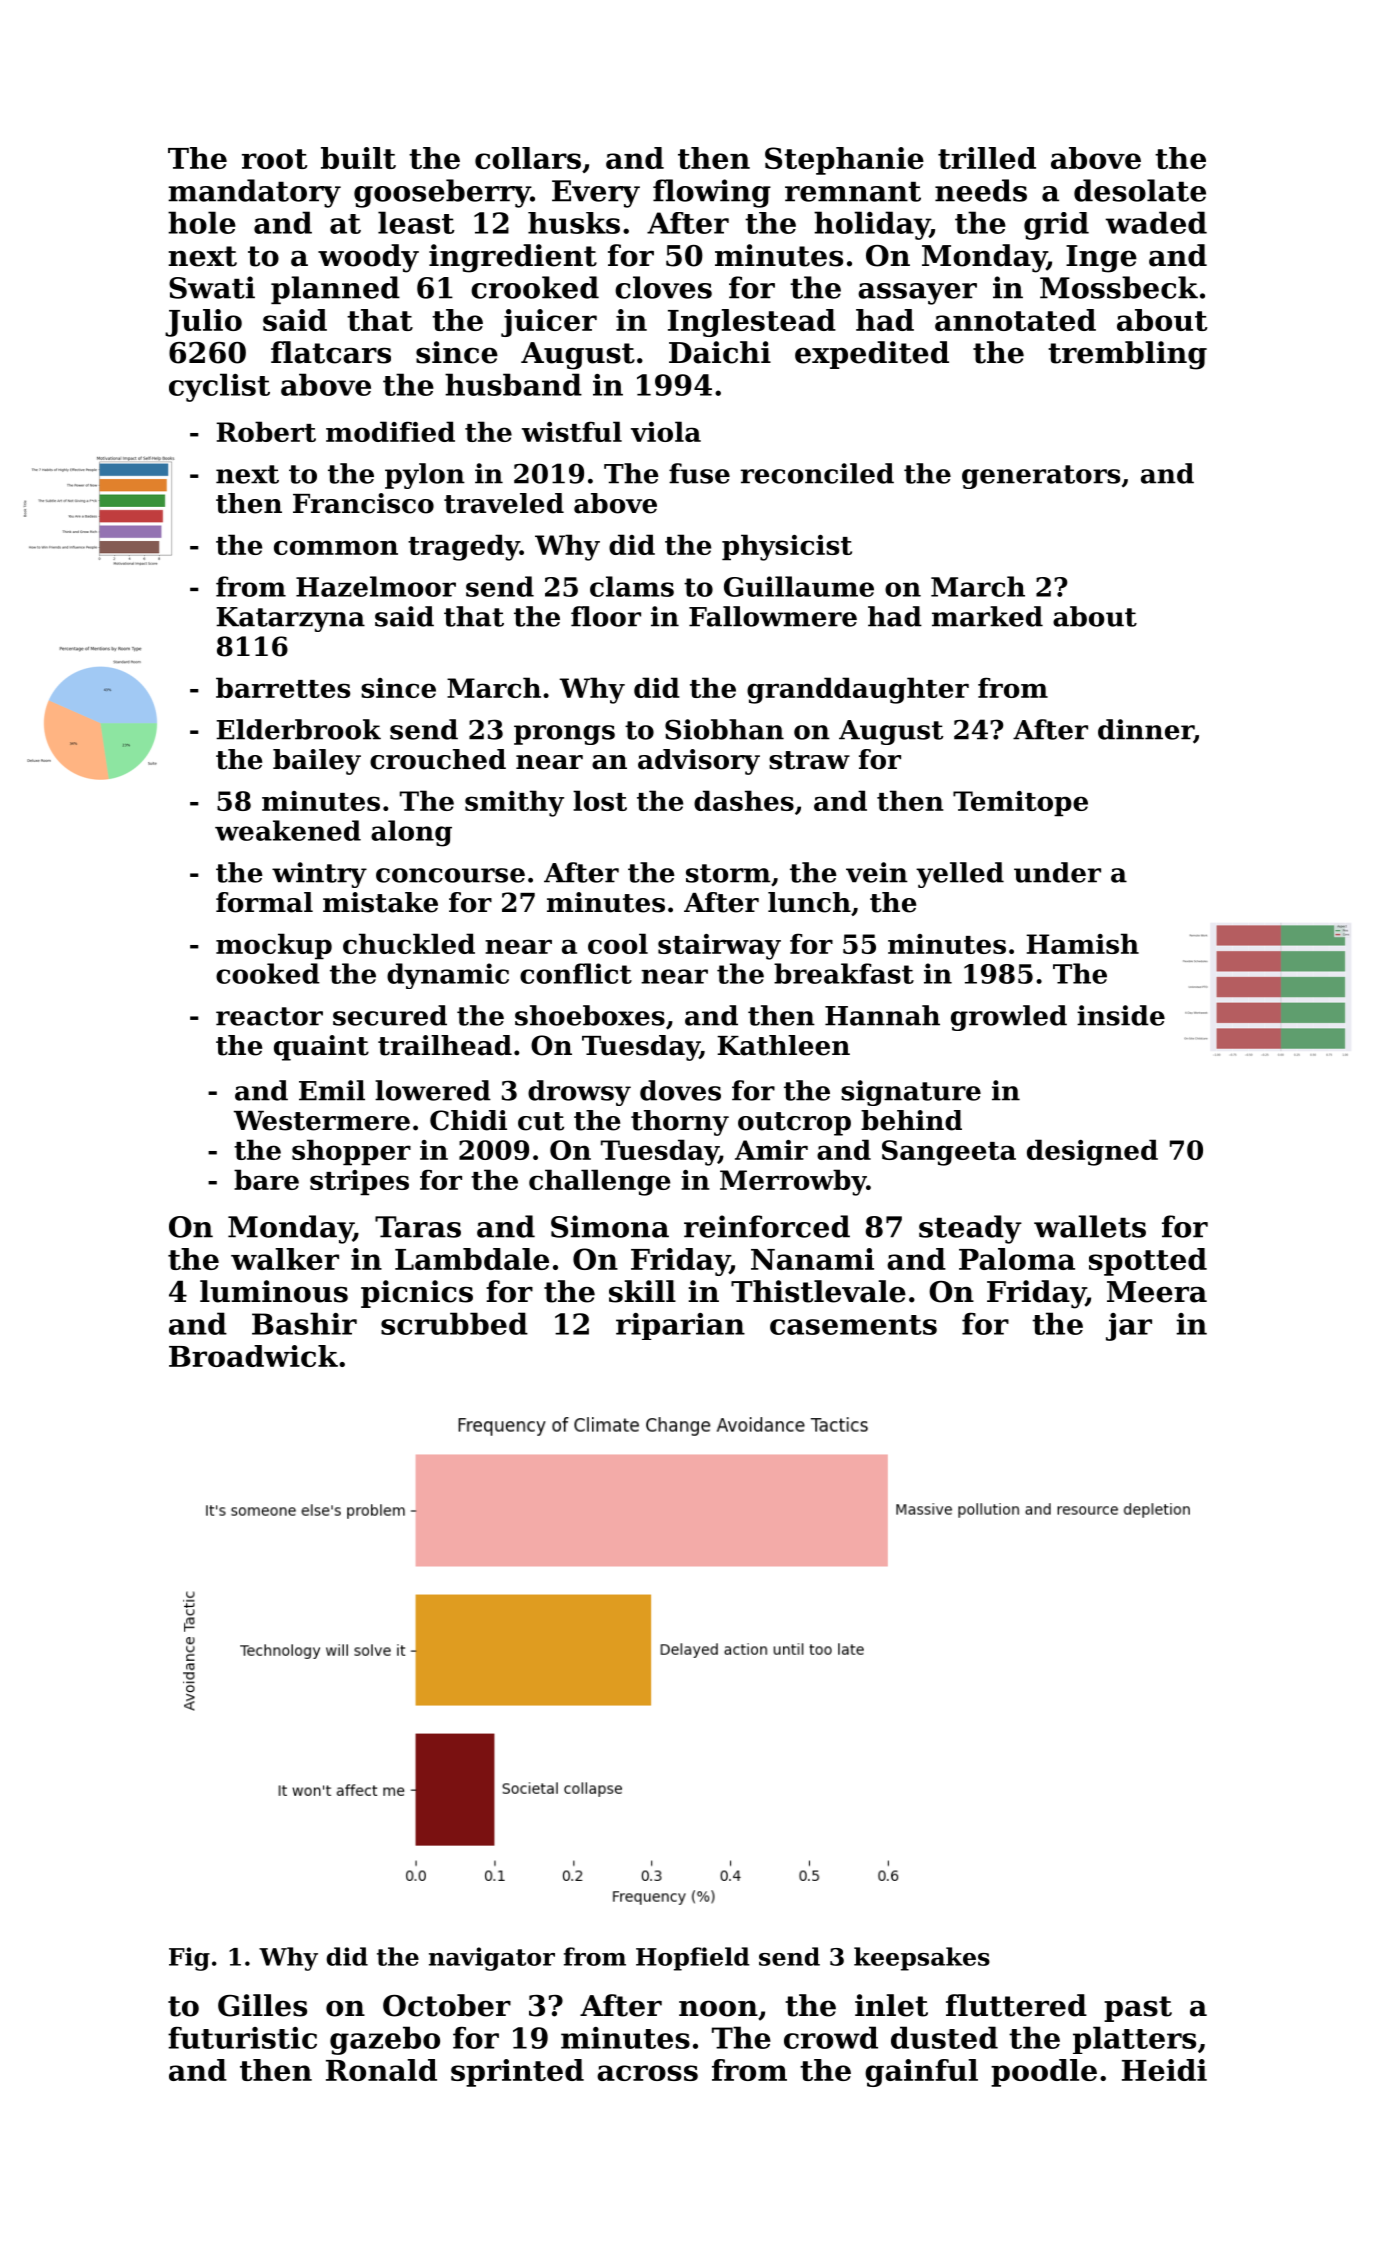 Image resolution: width=1375 pixels, height=2264 pixels. I want to click on sprinted, so click(517, 2073).
